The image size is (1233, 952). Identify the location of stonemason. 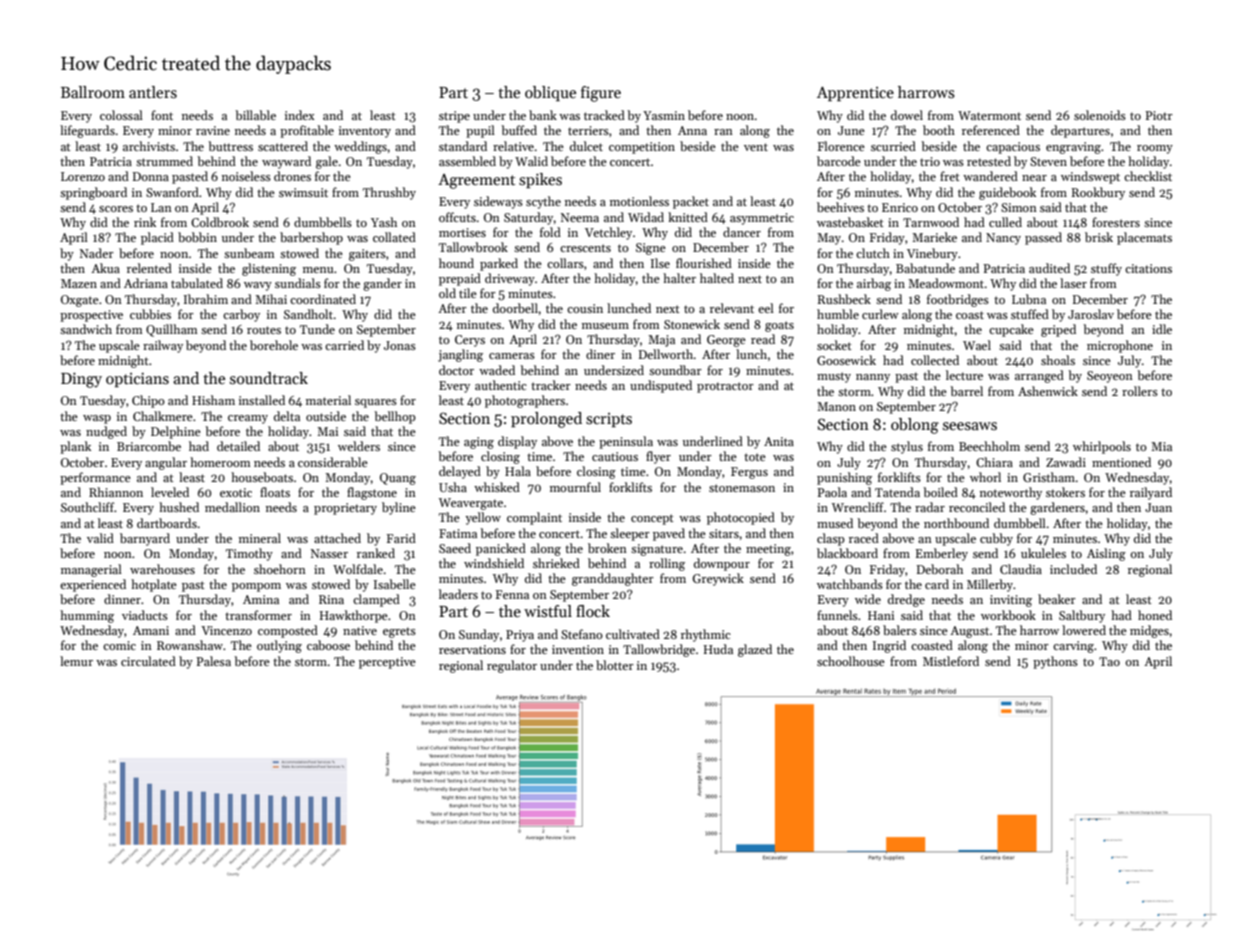
(742, 488).
